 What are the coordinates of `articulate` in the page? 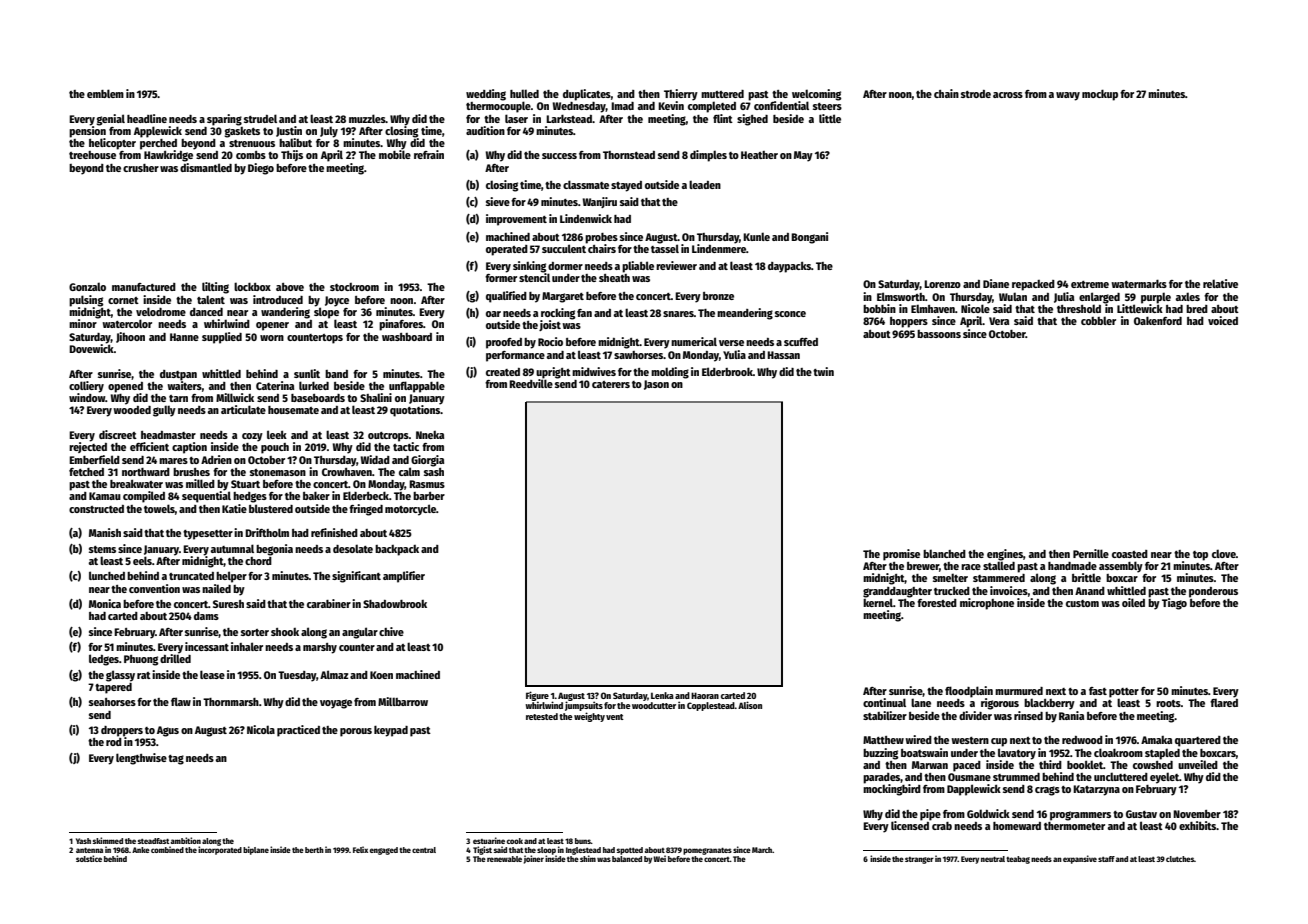 It's located at (243, 409).
